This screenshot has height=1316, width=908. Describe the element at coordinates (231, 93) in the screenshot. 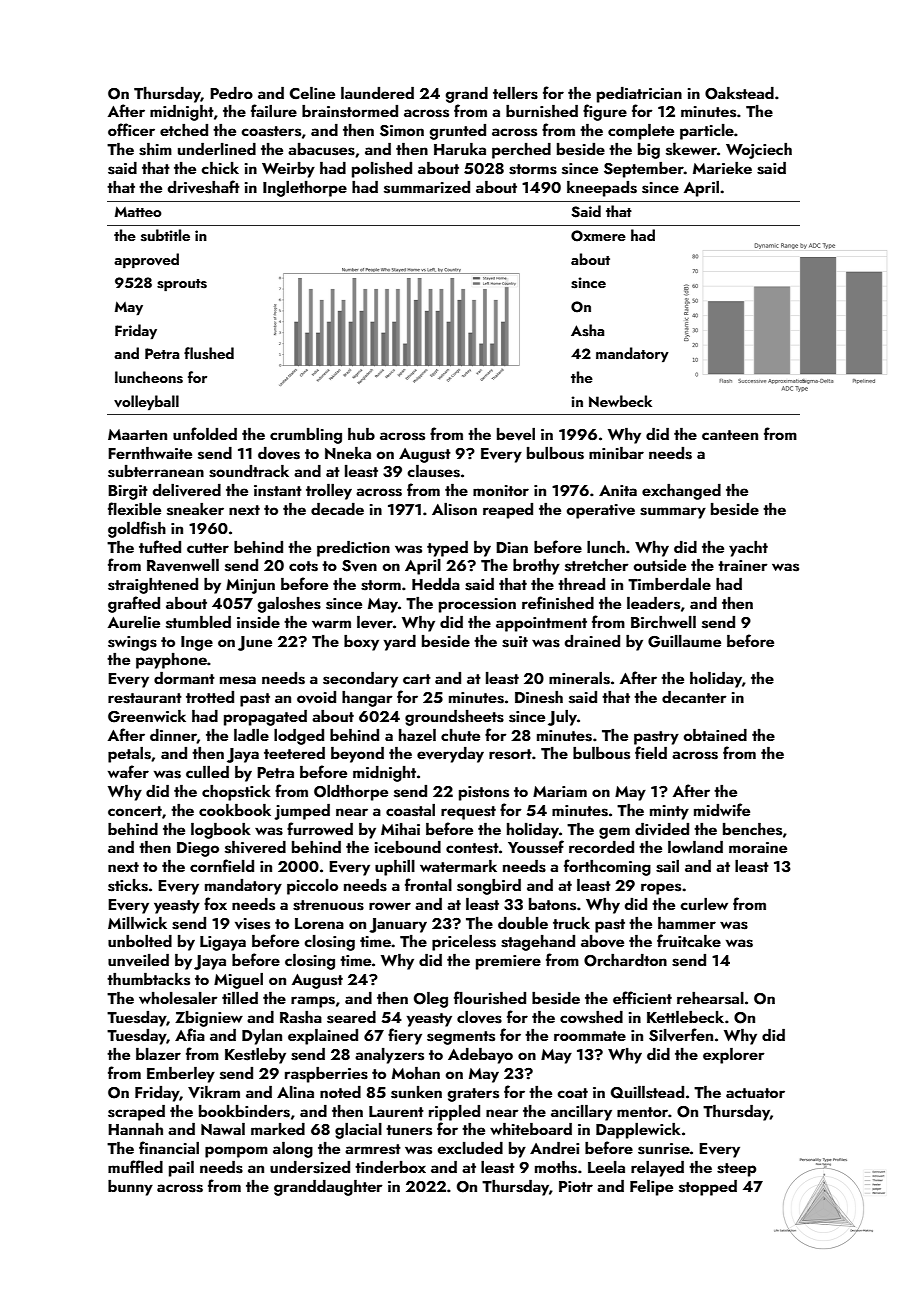

I see `Pedro` at that location.
